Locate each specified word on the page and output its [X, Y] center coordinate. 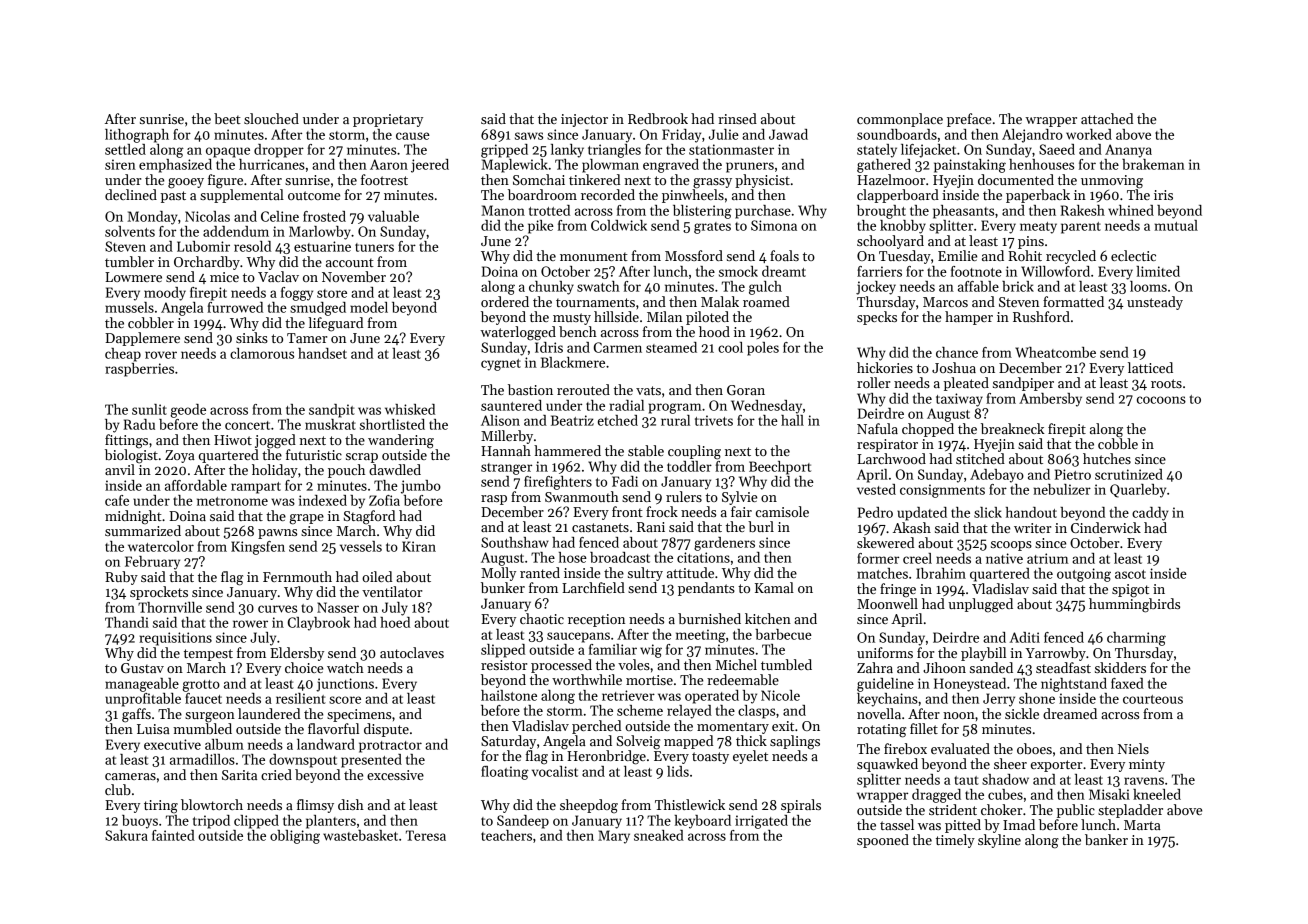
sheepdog [589, 806]
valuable [393, 216]
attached [1107, 118]
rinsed [737, 118]
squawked [887, 765]
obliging [295, 837]
